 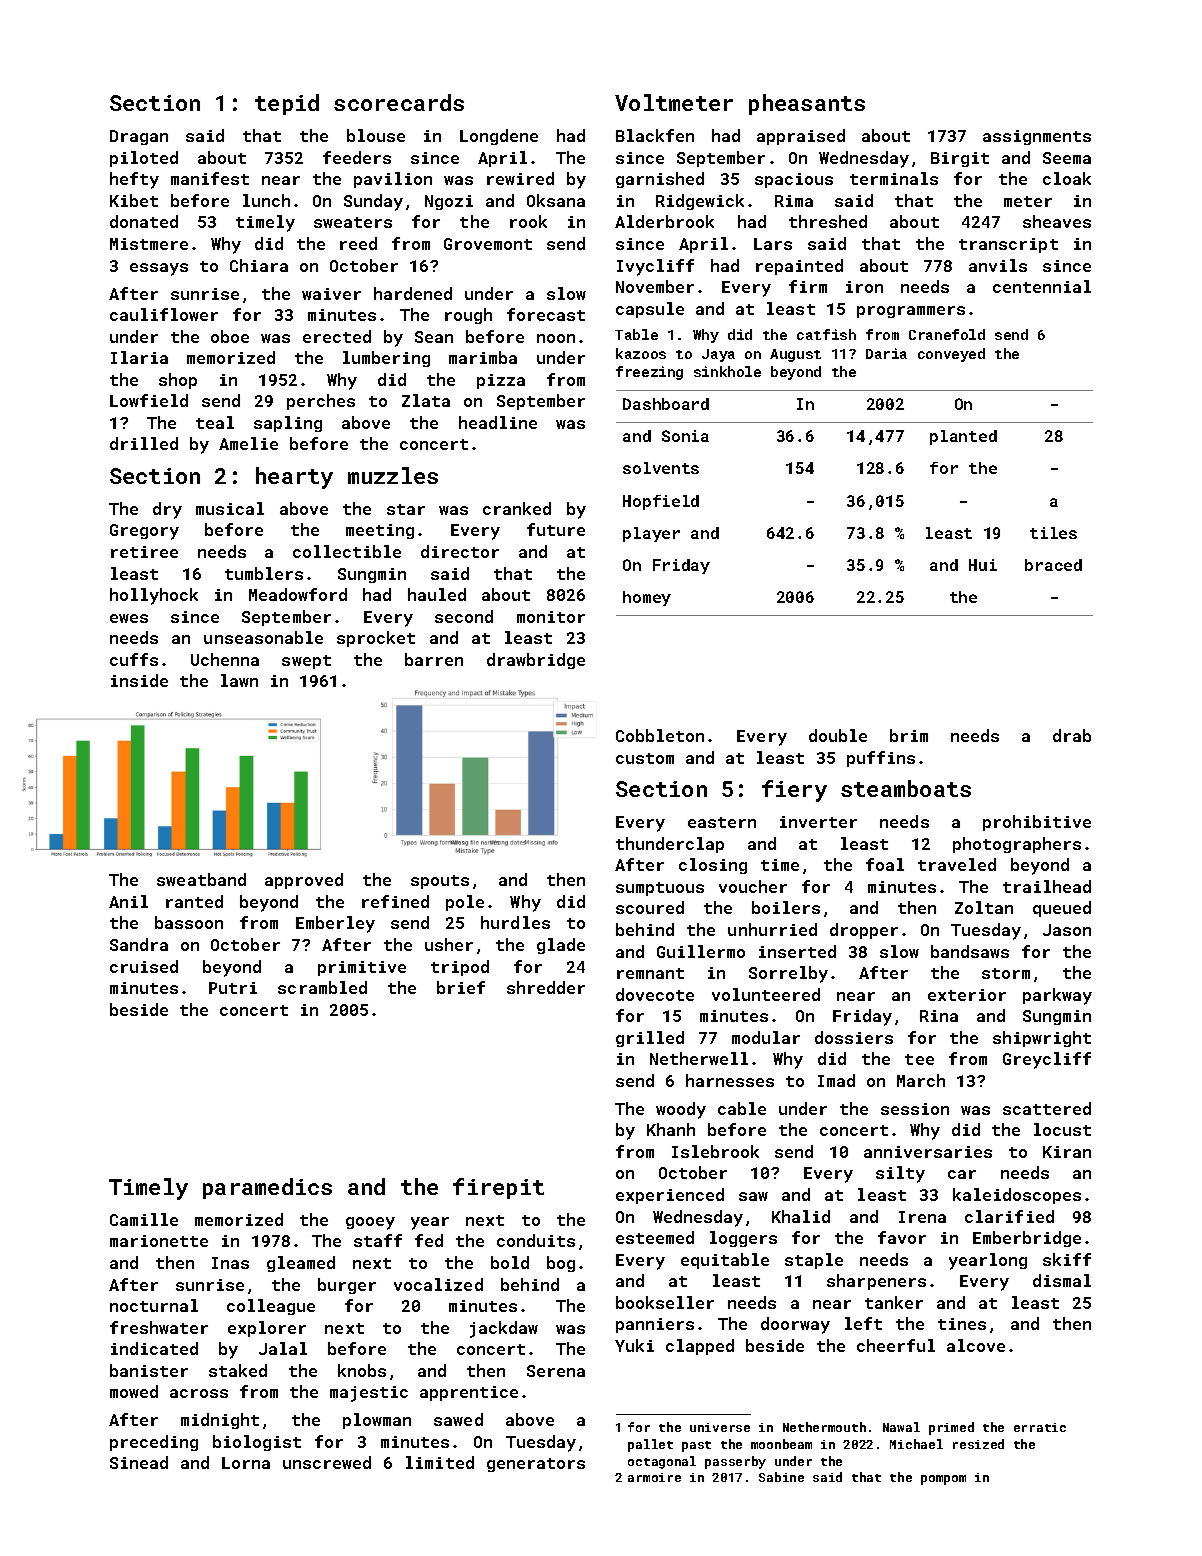 I want to click on Sabine, so click(x=781, y=1477).
